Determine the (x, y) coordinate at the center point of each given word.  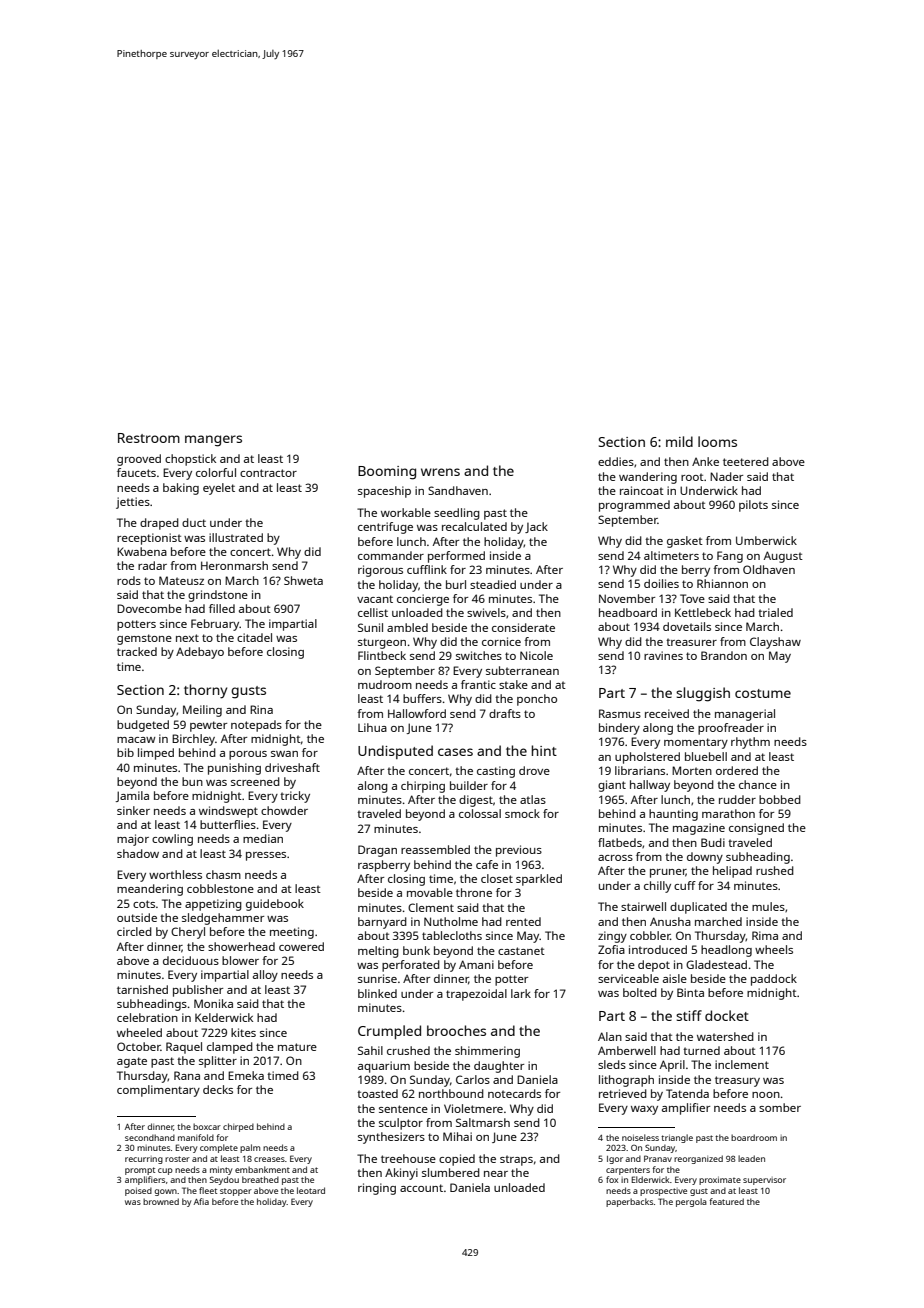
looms (717, 441)
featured (726, 1201)
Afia (201, 1201)
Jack (536, 527)
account (421, 1188)
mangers (213, 441)
